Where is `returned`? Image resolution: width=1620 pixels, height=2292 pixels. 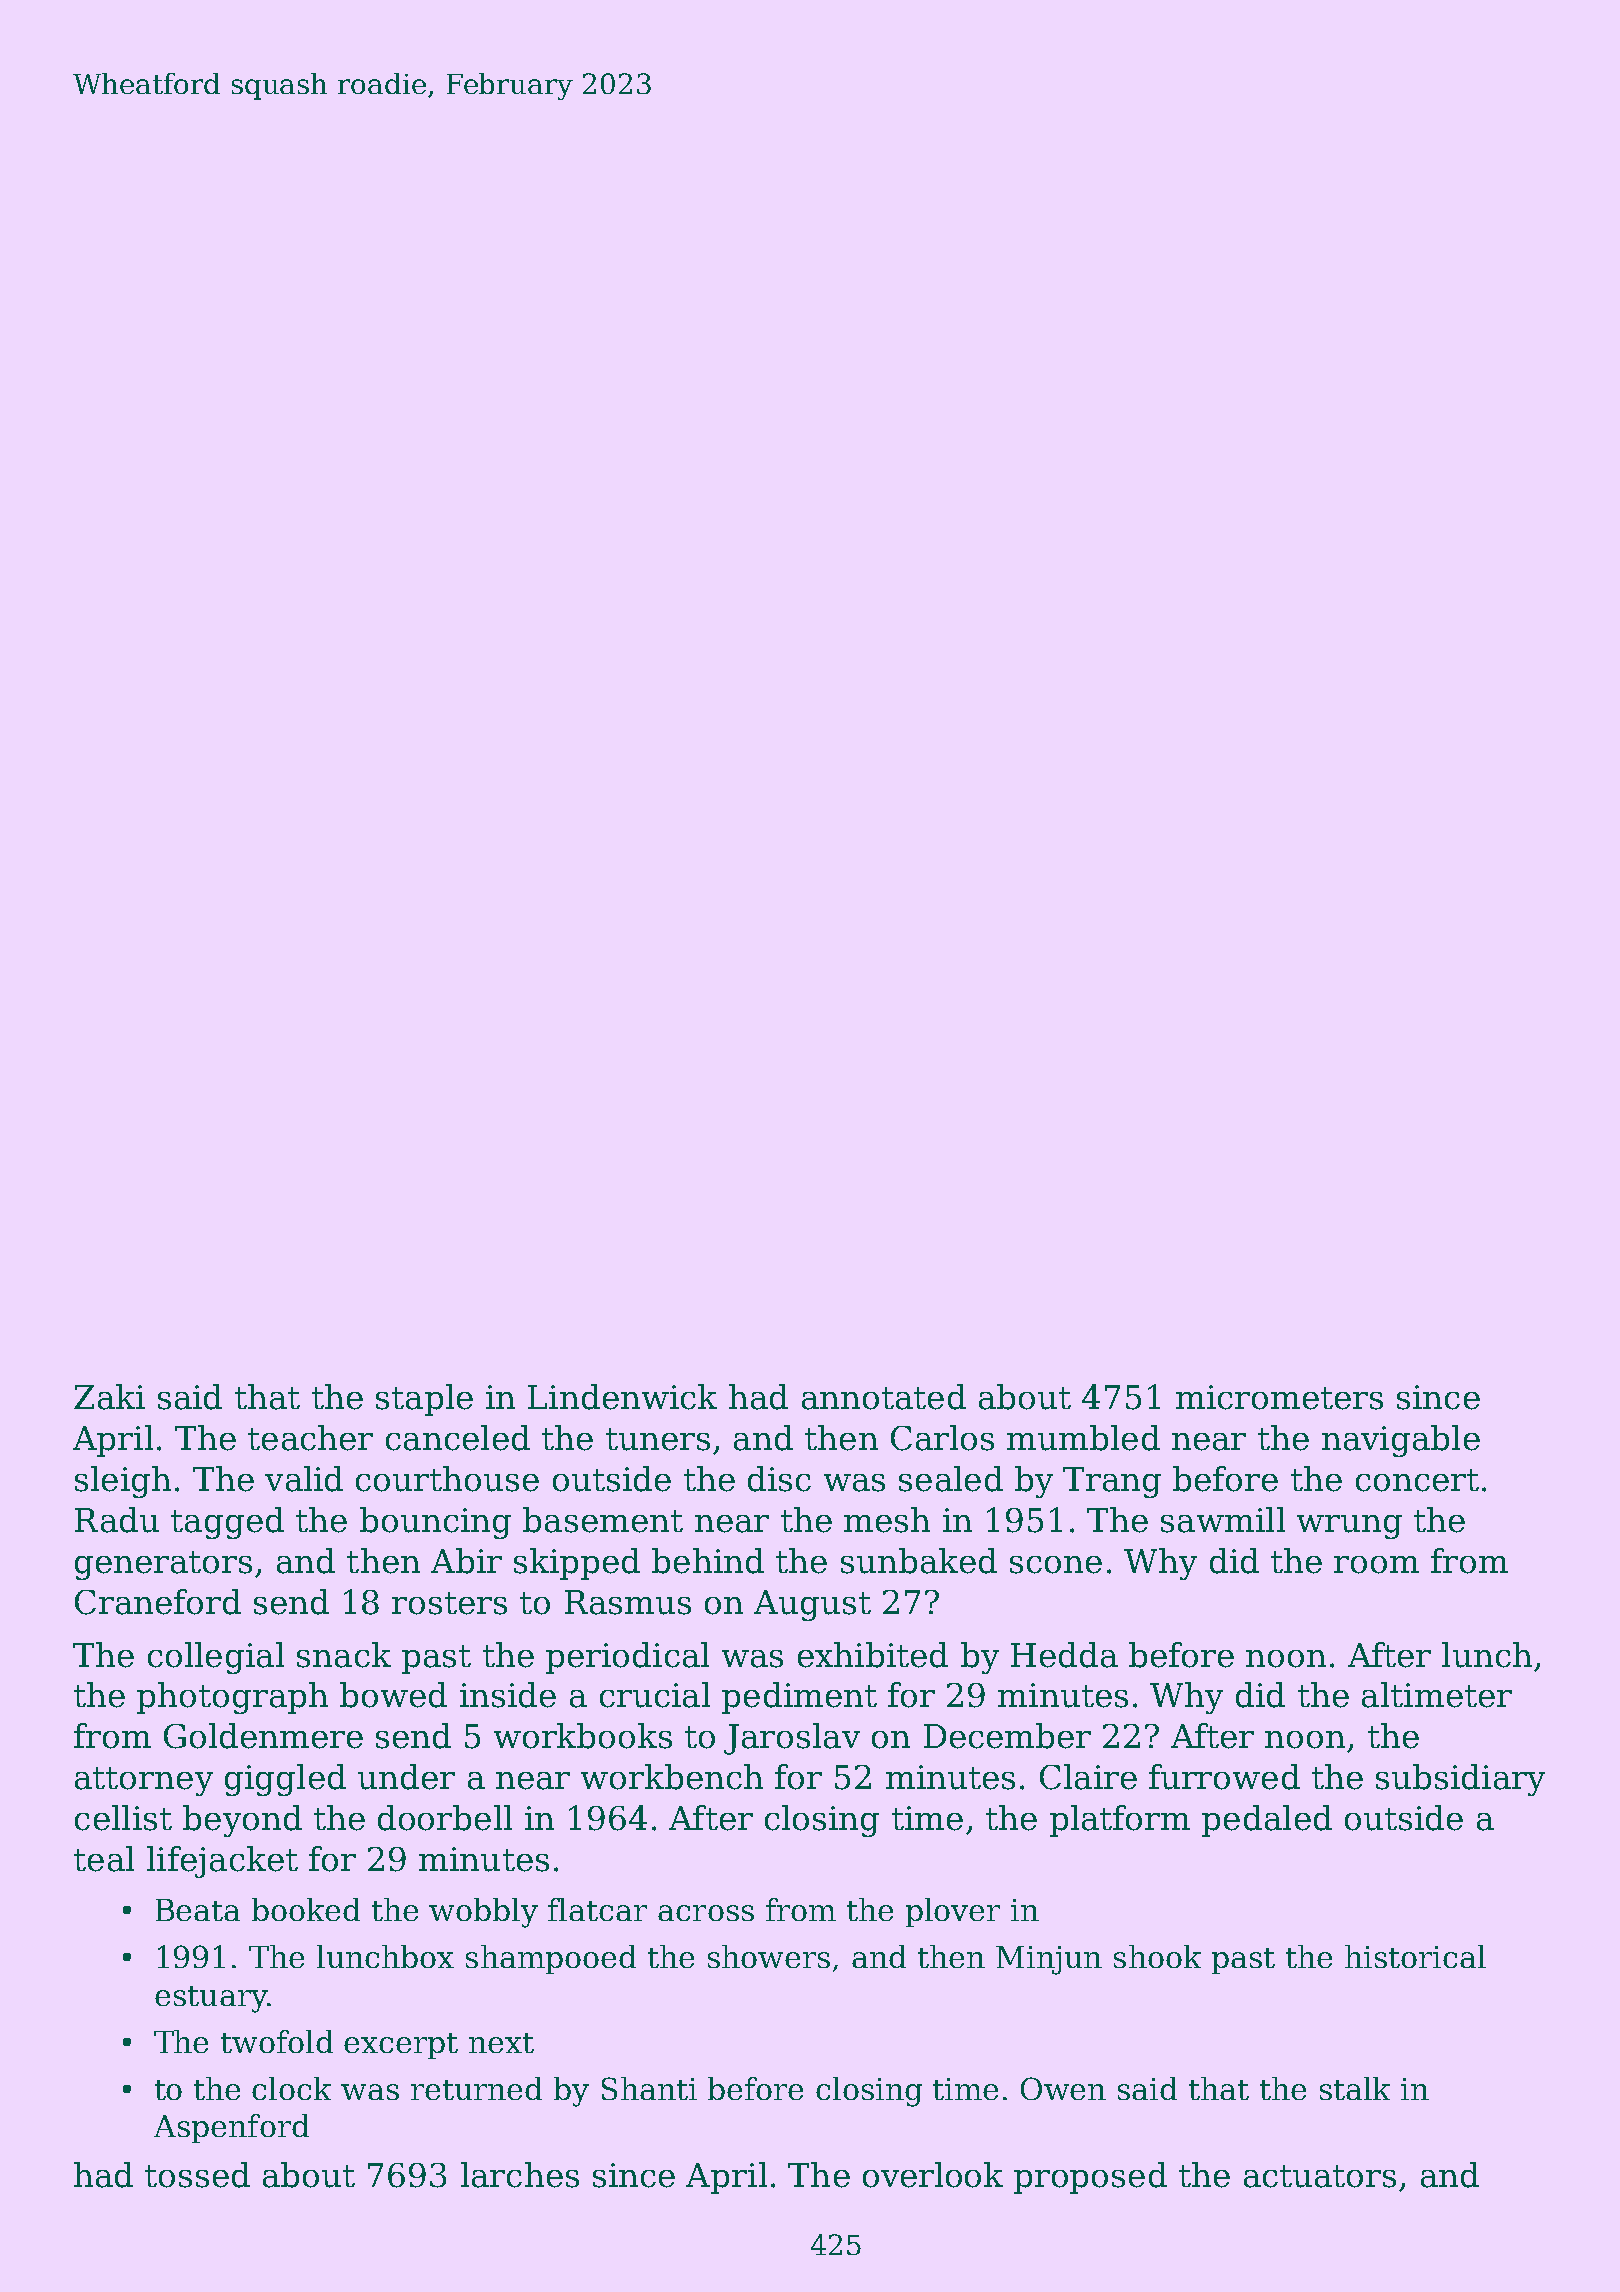
returned is located at coordinates (476, 2088).
